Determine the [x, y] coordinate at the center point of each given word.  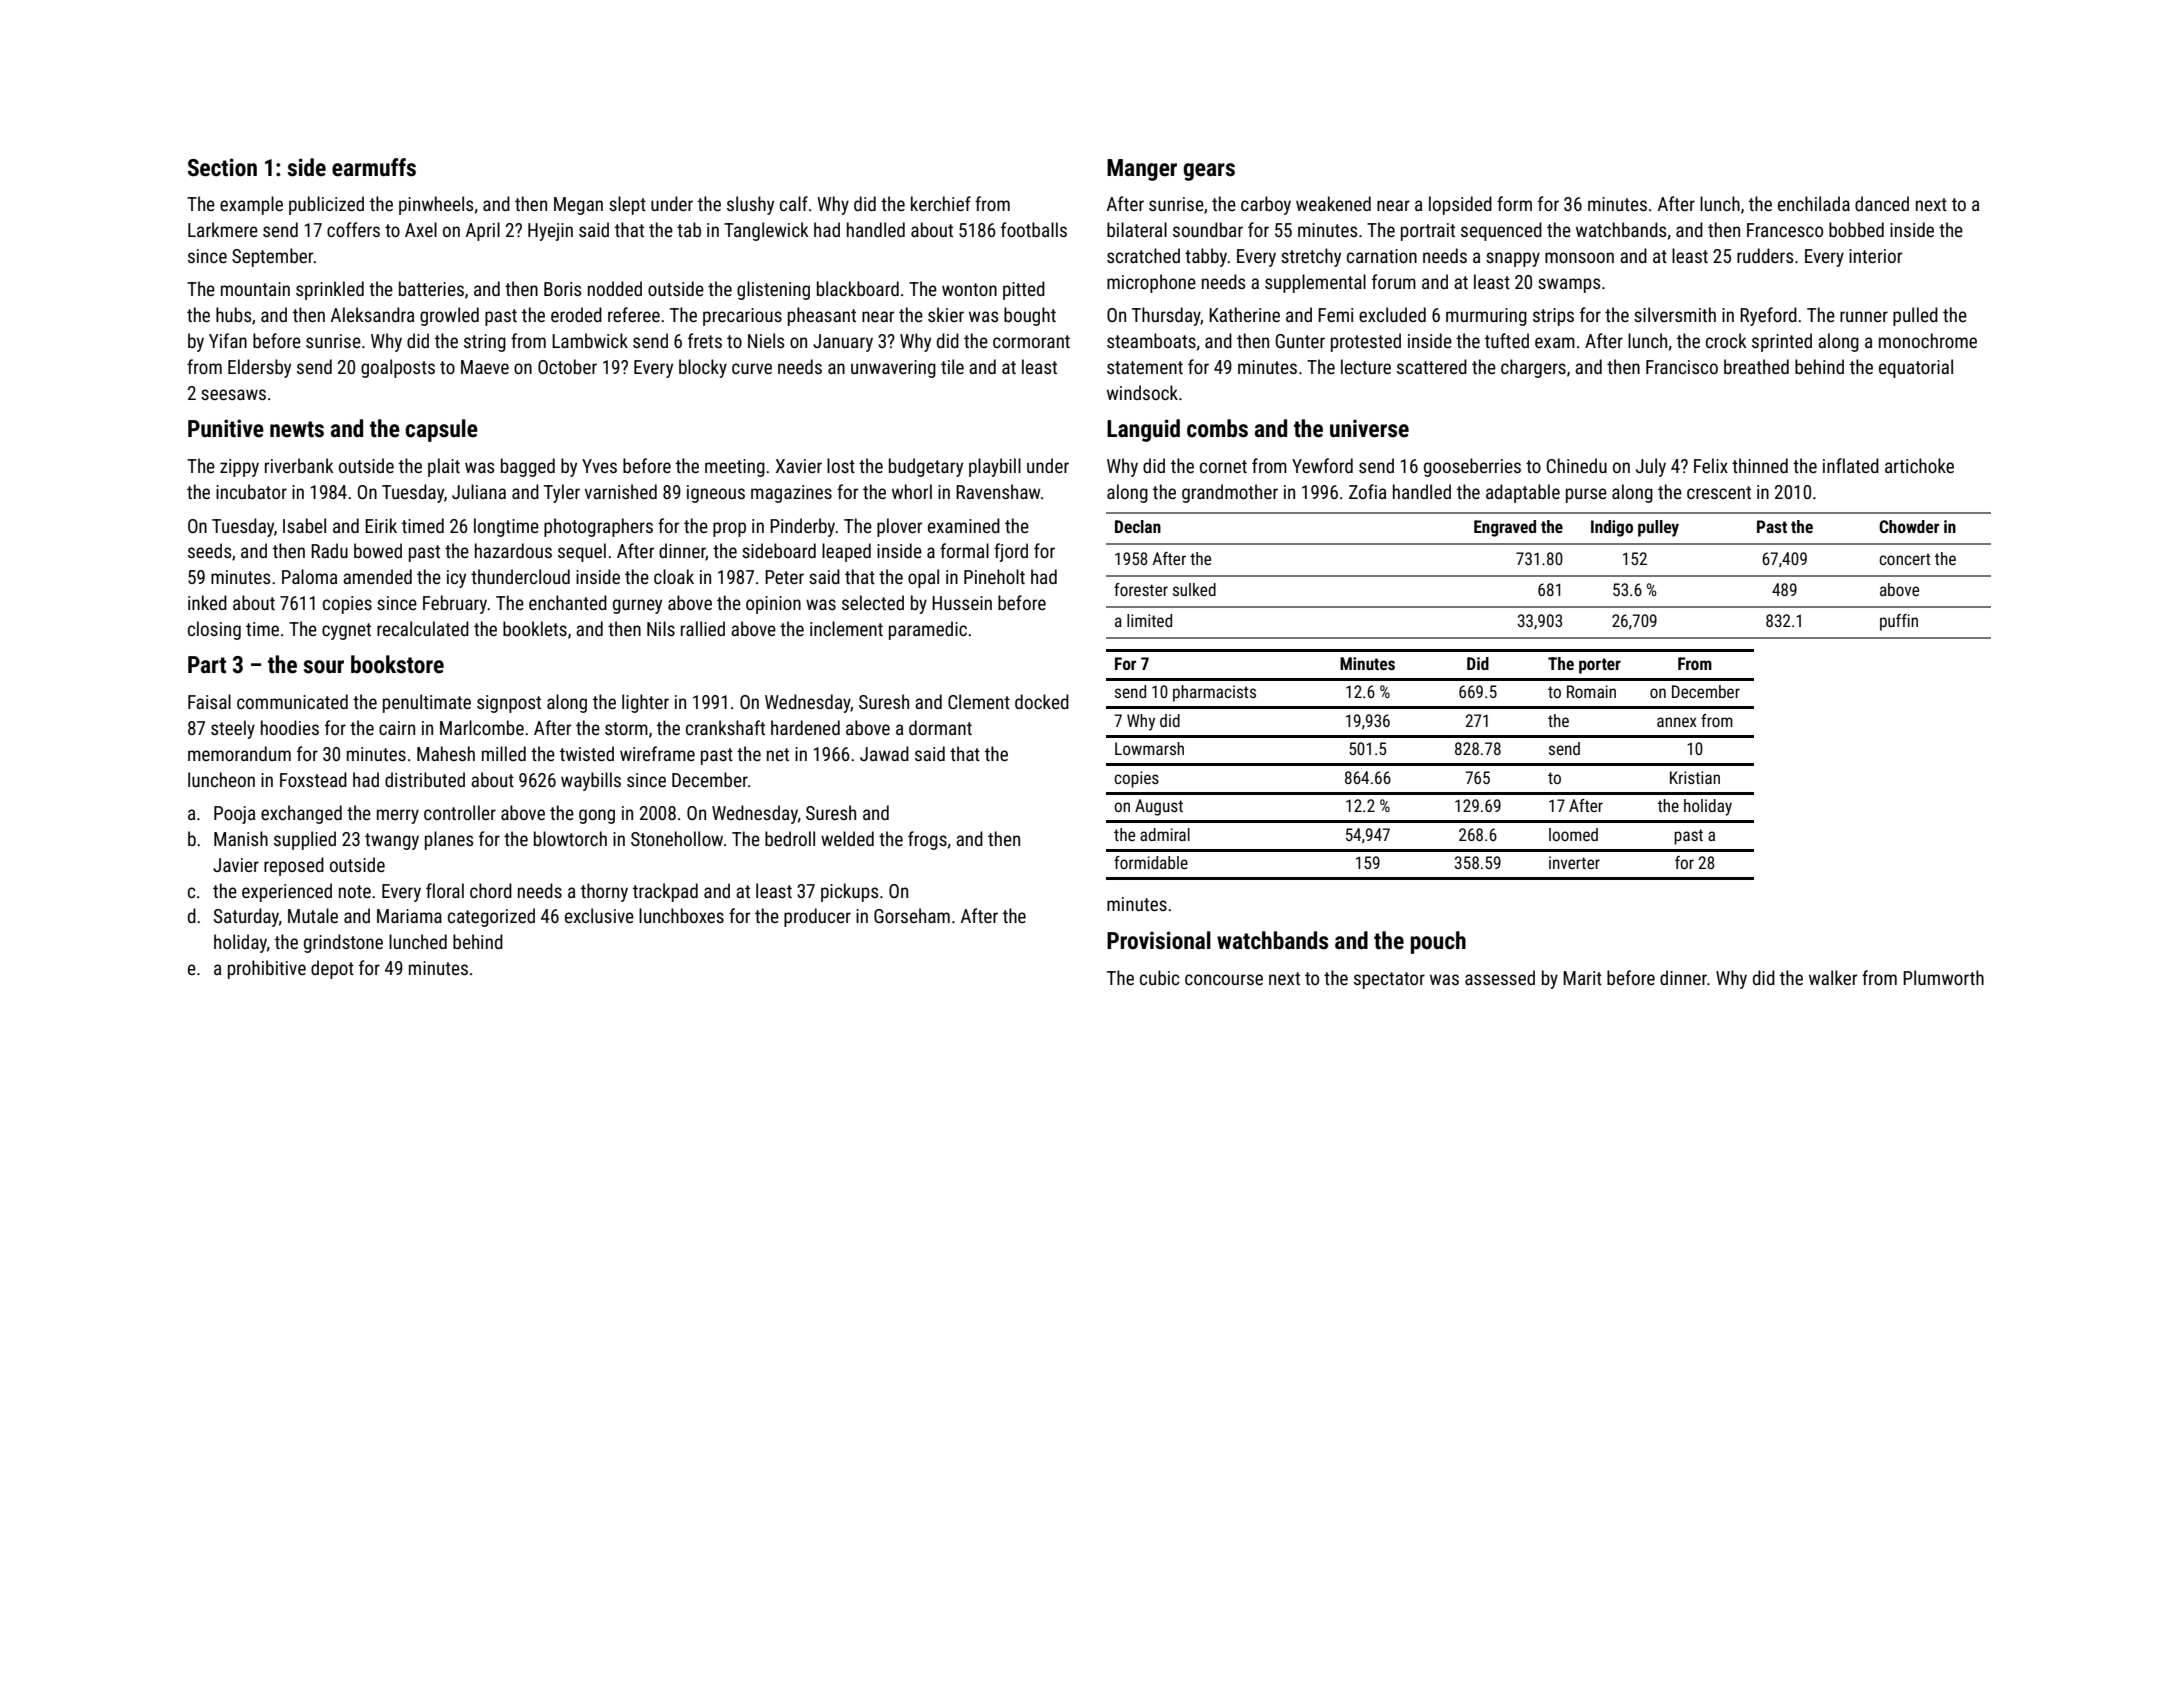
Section [222, 167]
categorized [491, 917]
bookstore [397, 664]
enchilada [1814, 203]
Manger [1142, 170]
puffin [1899, 622]
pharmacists [1214, 693]
